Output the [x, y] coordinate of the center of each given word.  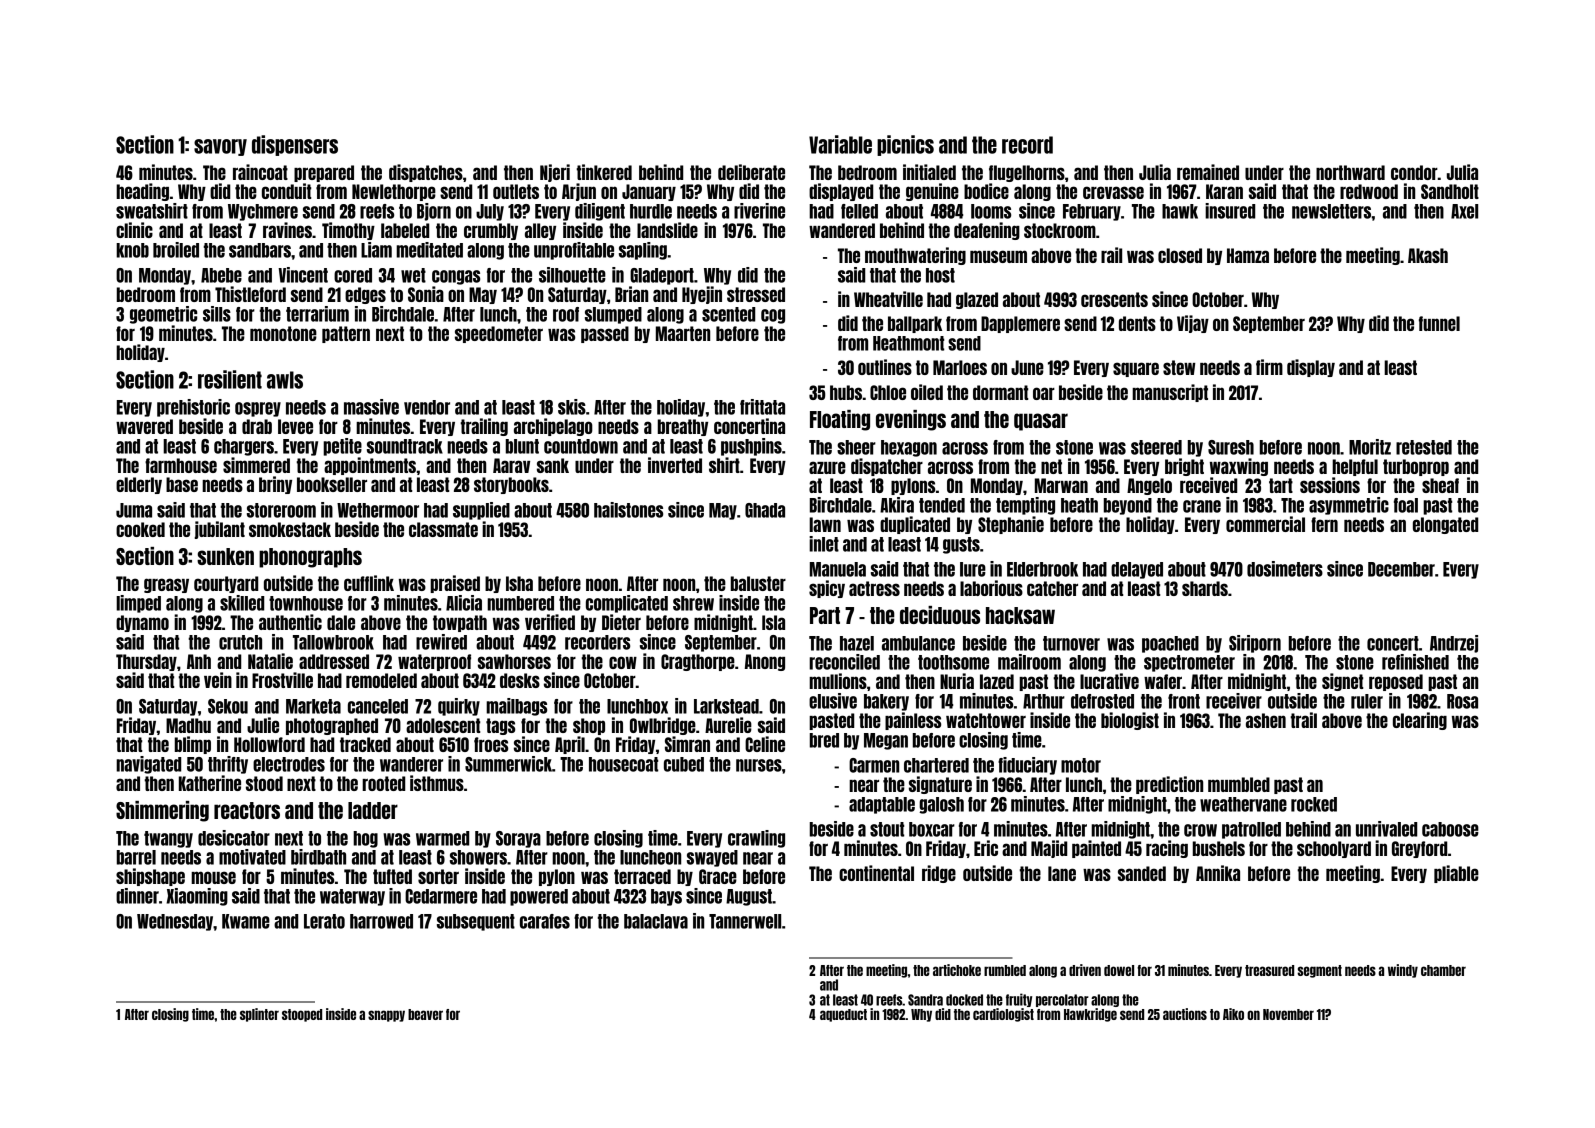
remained [1208, 172]
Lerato [324, 921]
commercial [1265, 524]
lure [973, 569]
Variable [840, 144]
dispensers [295, 145]
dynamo [142, 623]
